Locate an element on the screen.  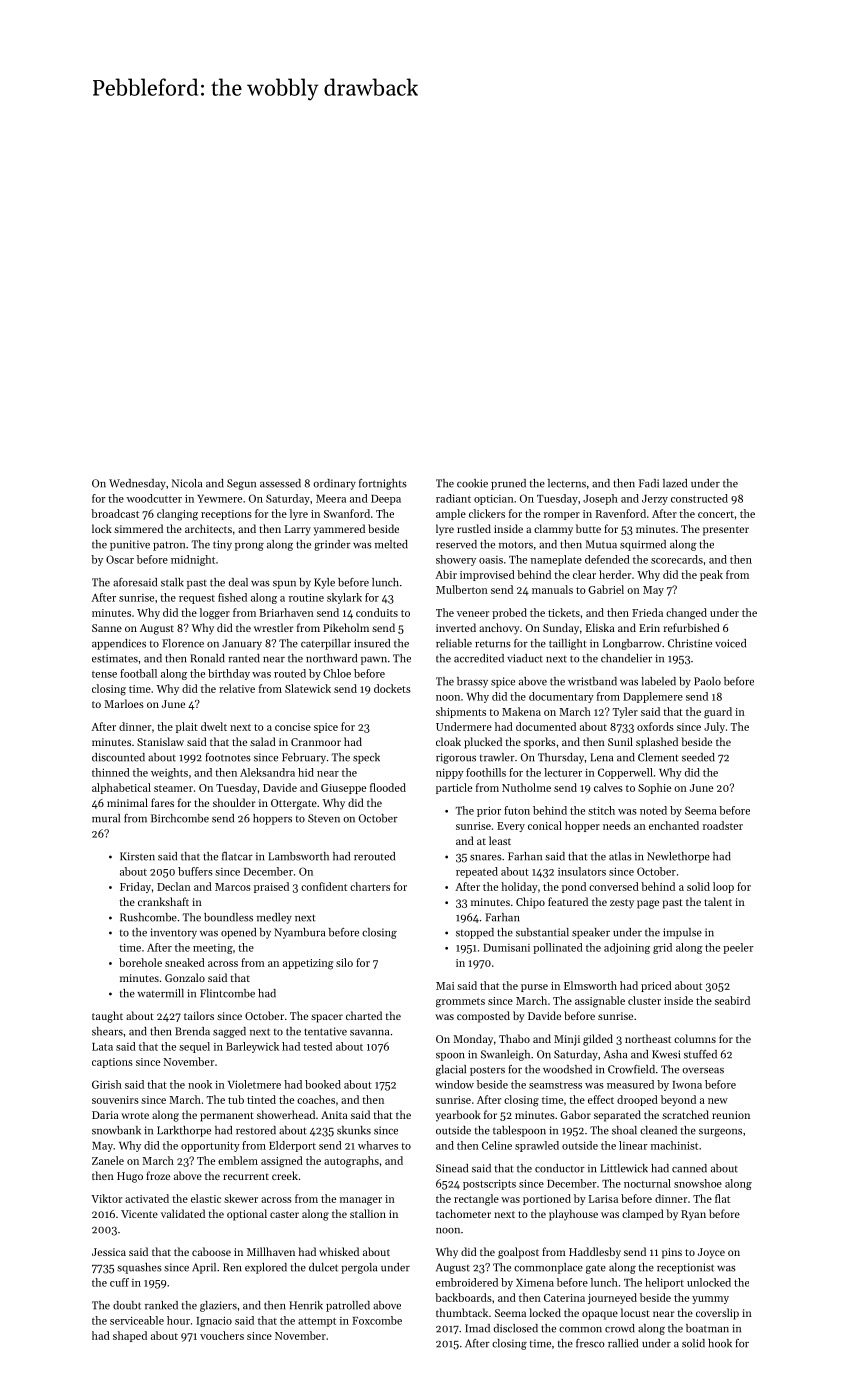
rigorous is located at coordinates (456, 758).
